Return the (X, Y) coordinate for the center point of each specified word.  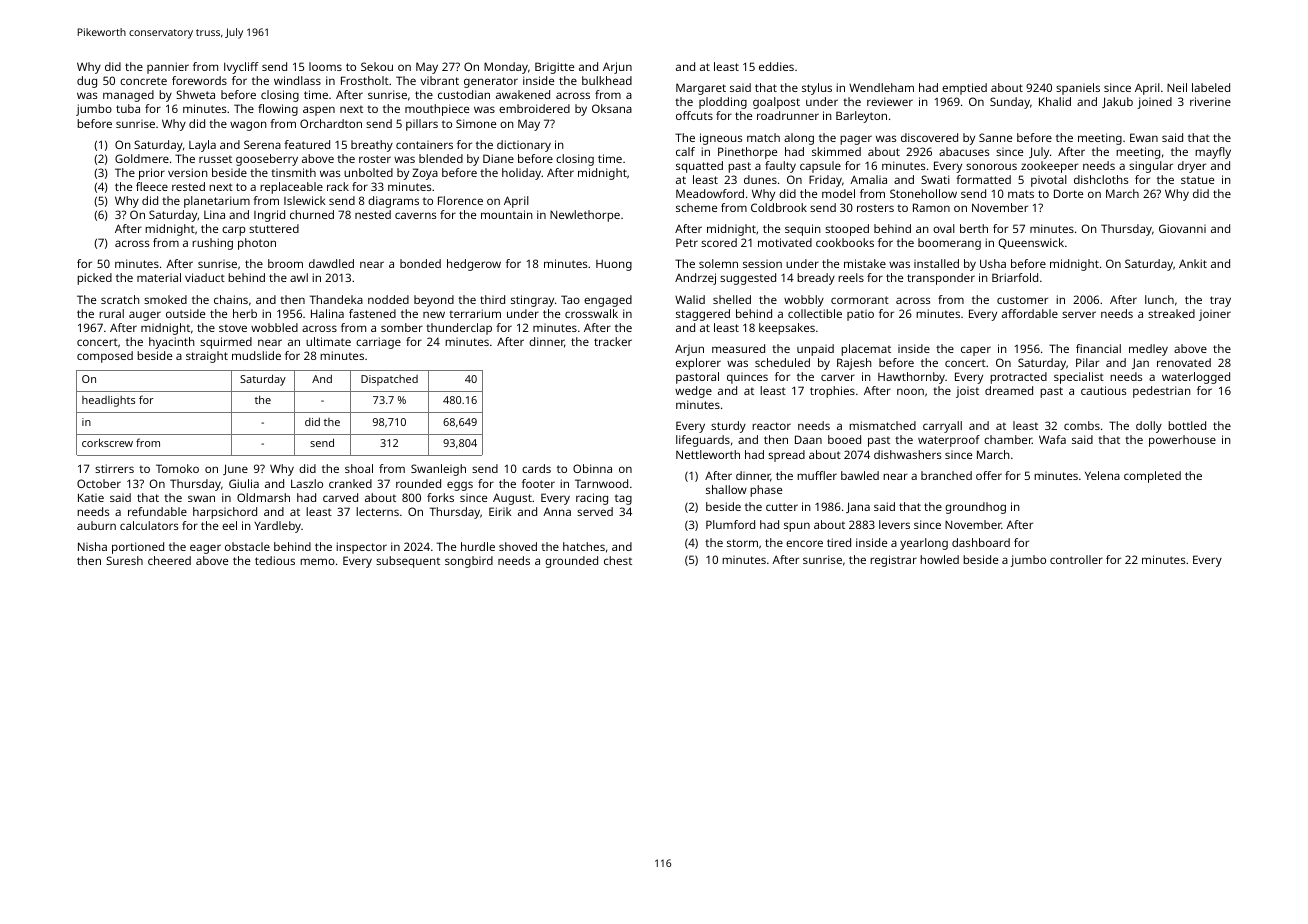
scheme (696, 207)
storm (742, 543)
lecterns (377, 511)
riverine (1210, 101)
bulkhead (607, 80)
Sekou (377, 66)
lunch (1159, 299)
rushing (212, 244)
